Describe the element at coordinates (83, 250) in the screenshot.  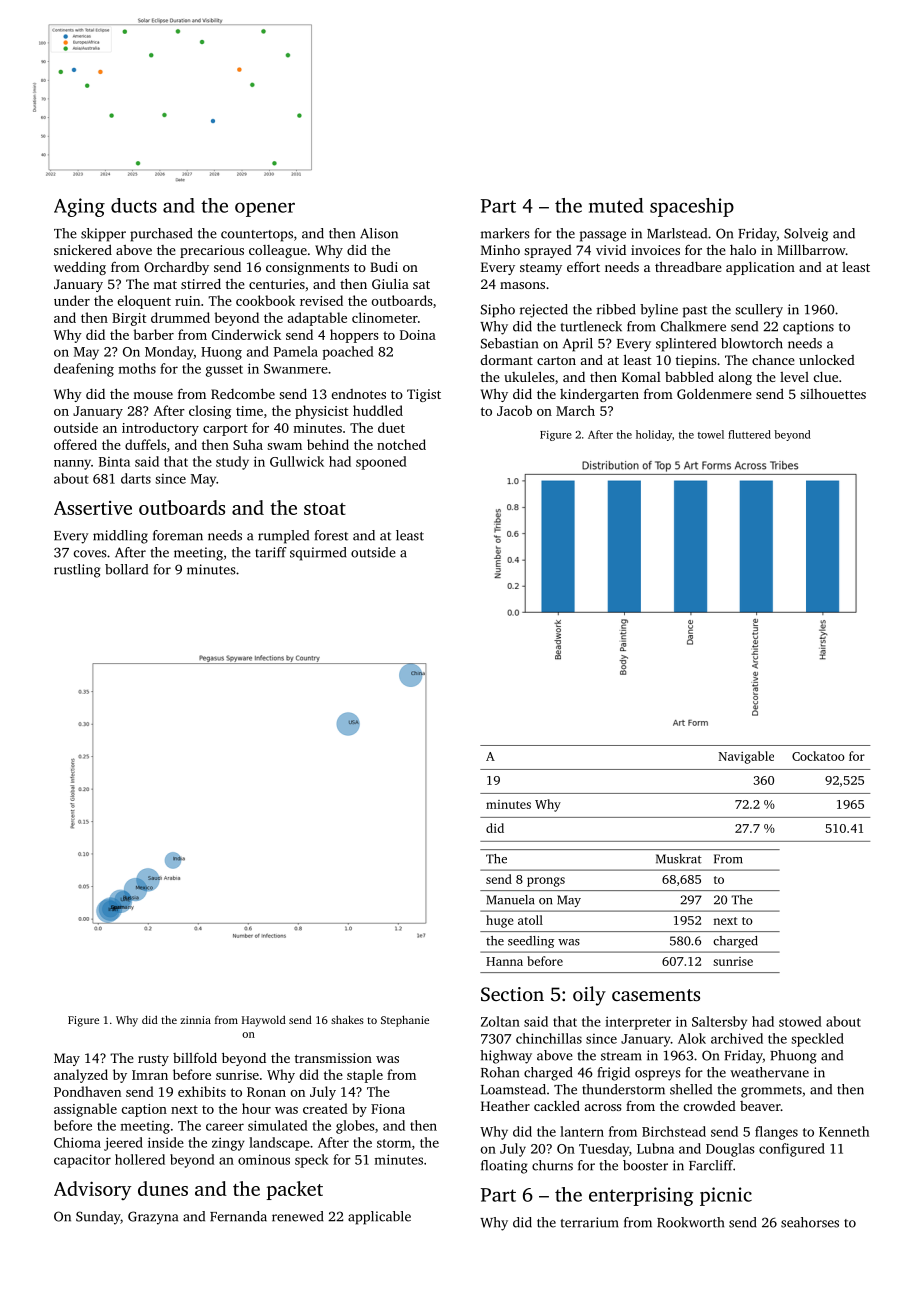
I see `snickered` at that location.
